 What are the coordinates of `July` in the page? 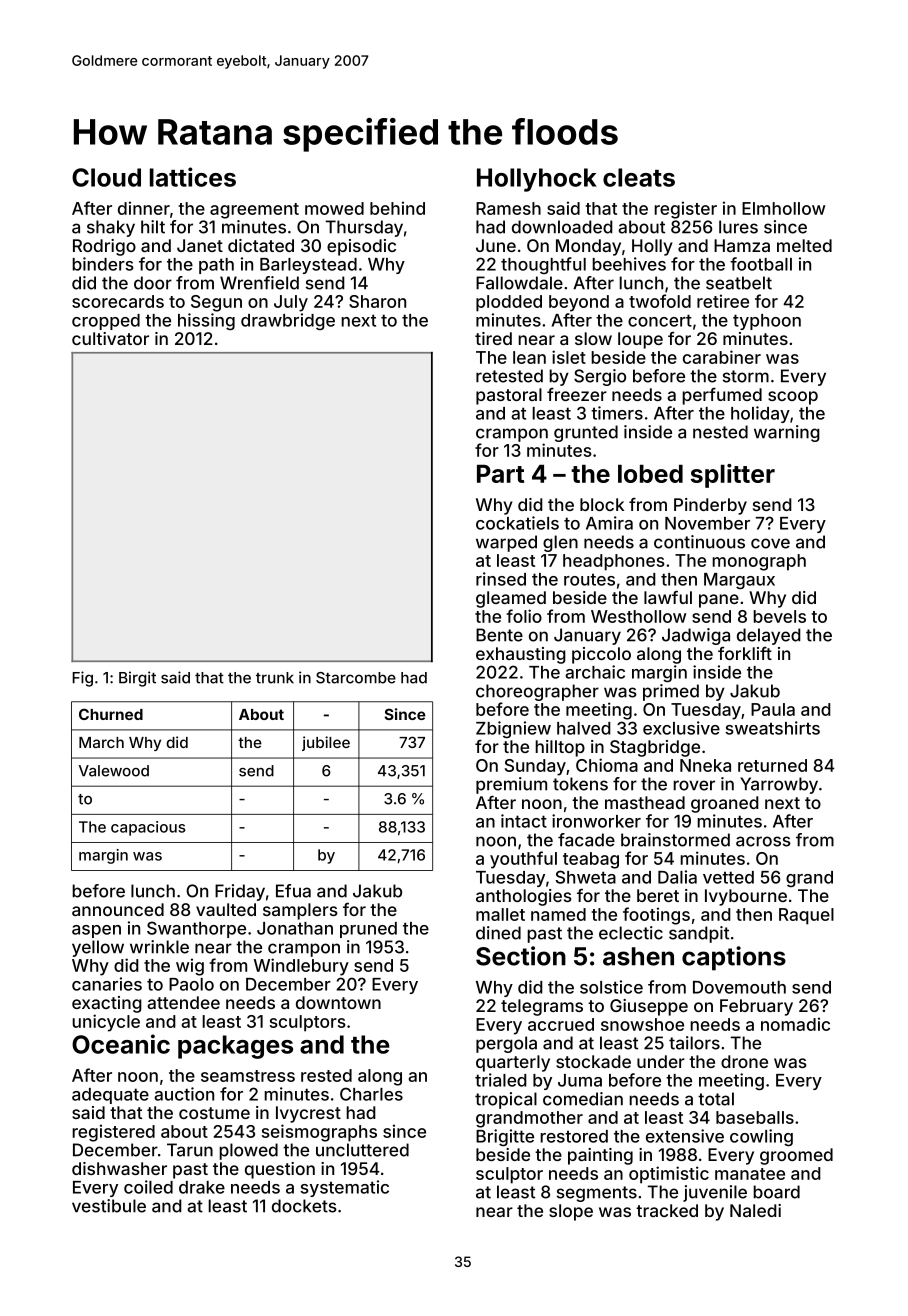 It's located at (291, 303).
